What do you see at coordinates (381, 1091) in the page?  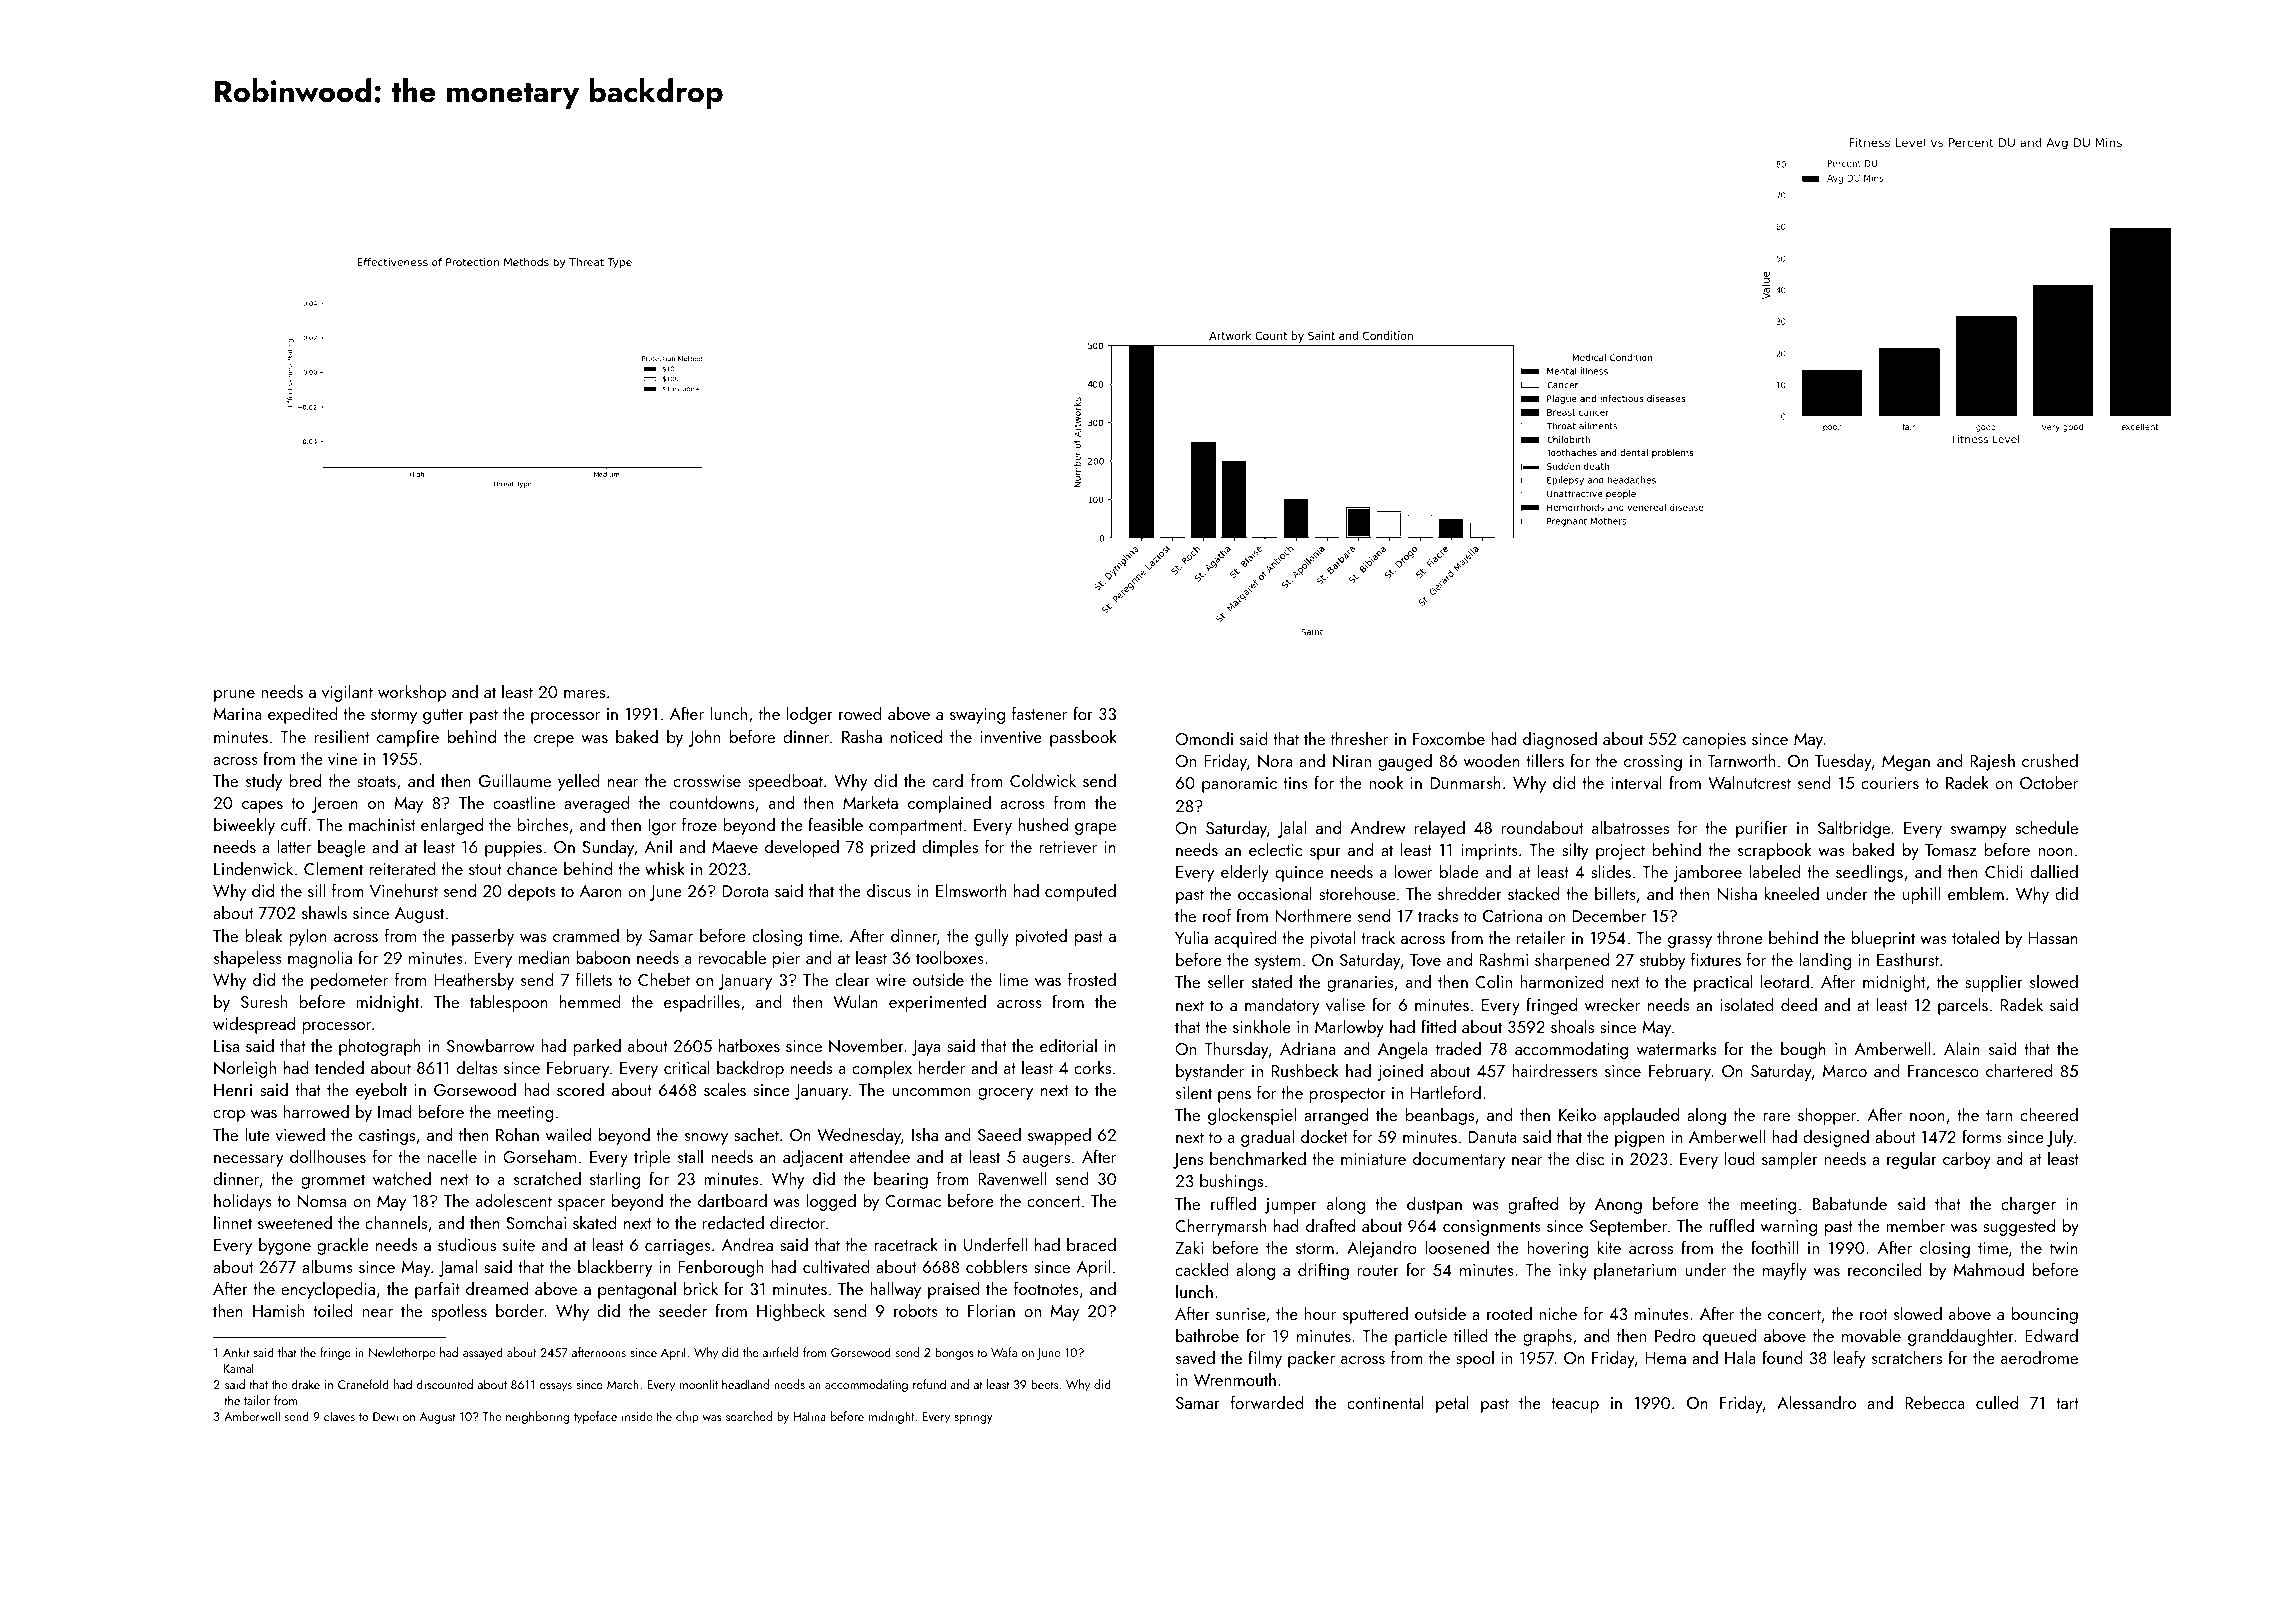 I see `eyebolt` at bounding box center [381, 1091].
